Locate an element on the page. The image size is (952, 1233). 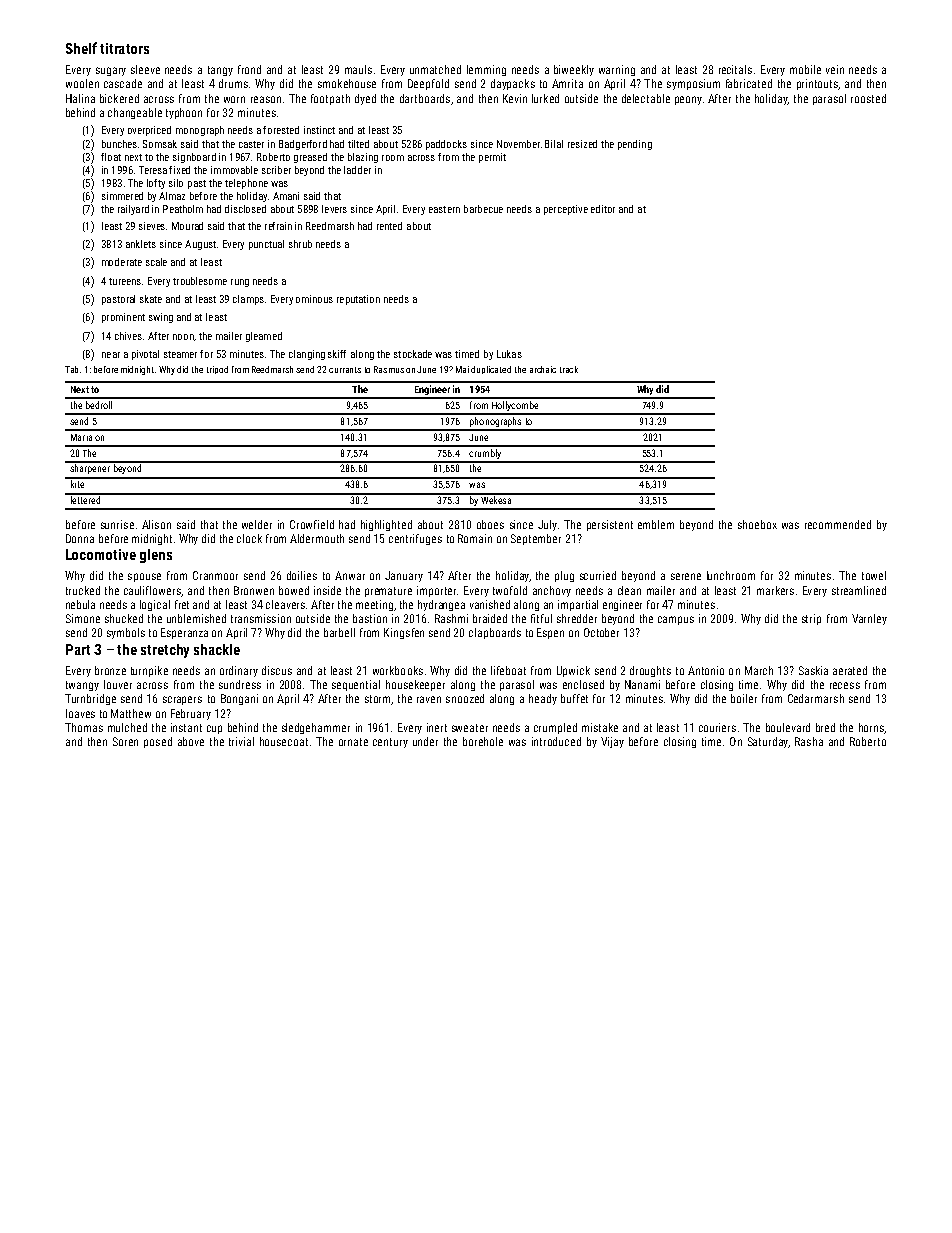
barbecue is located at coordinates (483, 209).
